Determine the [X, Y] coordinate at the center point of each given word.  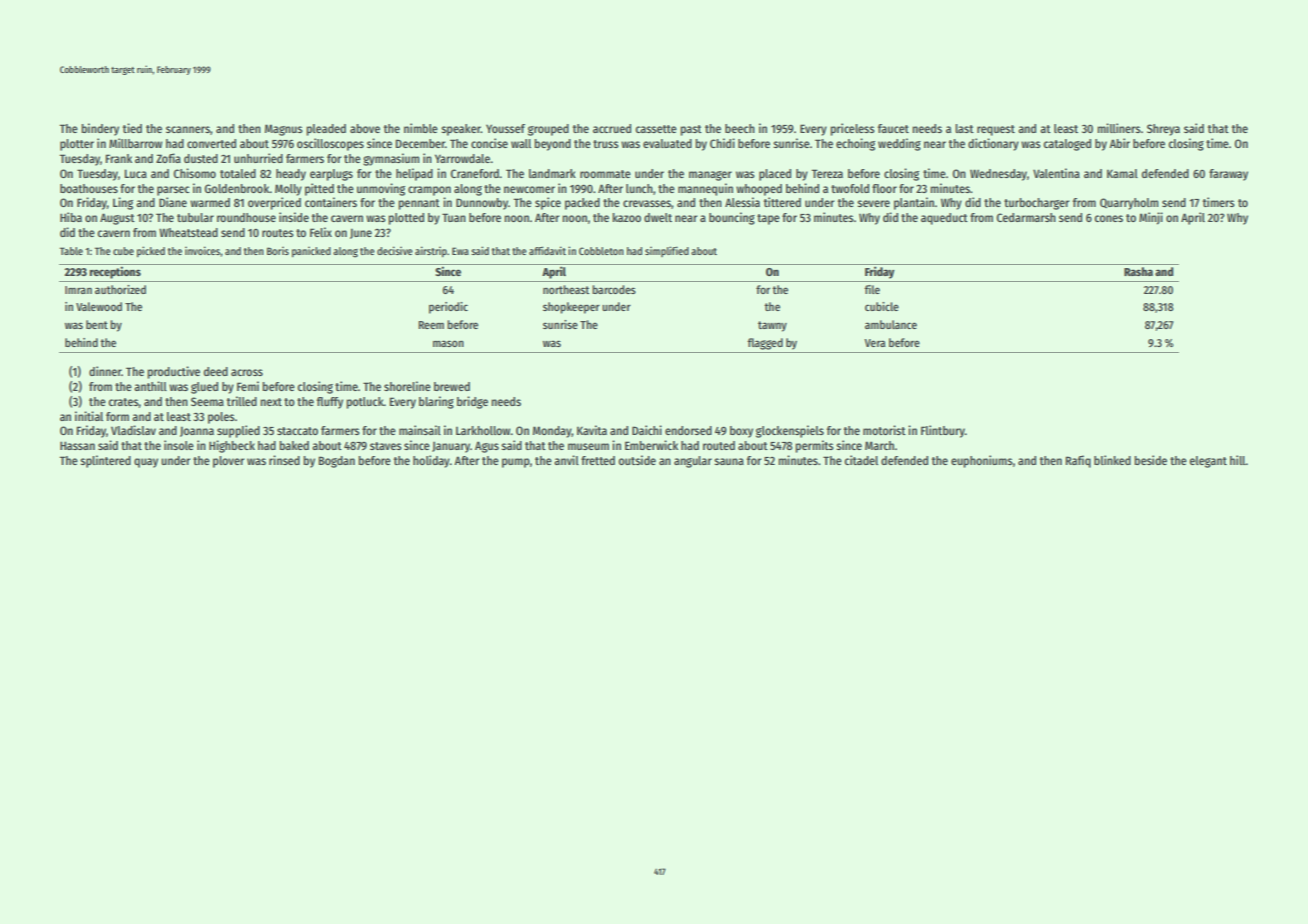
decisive [395, 250]
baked [294, 445]
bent [97, 324]
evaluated [667, 143]
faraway [1228, 175]
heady [291, 175]
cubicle [882, 306]
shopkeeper [571, 308]
